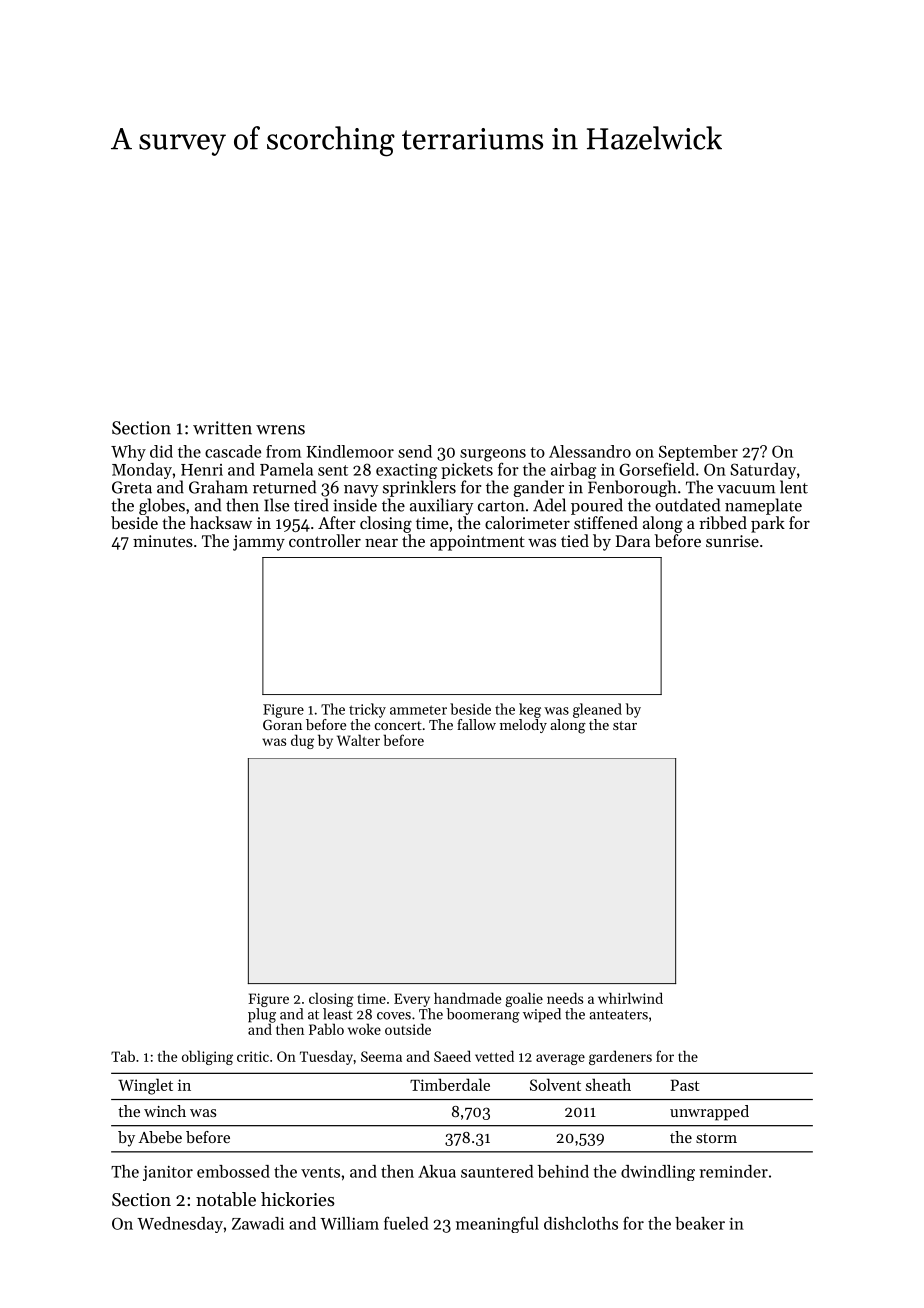 Image resolution: width=924 pixels, height=1308 pixels. What do you see at coordinates (625, 725) in the screenshot?
I see `star` at bounding box center [625, 725].
